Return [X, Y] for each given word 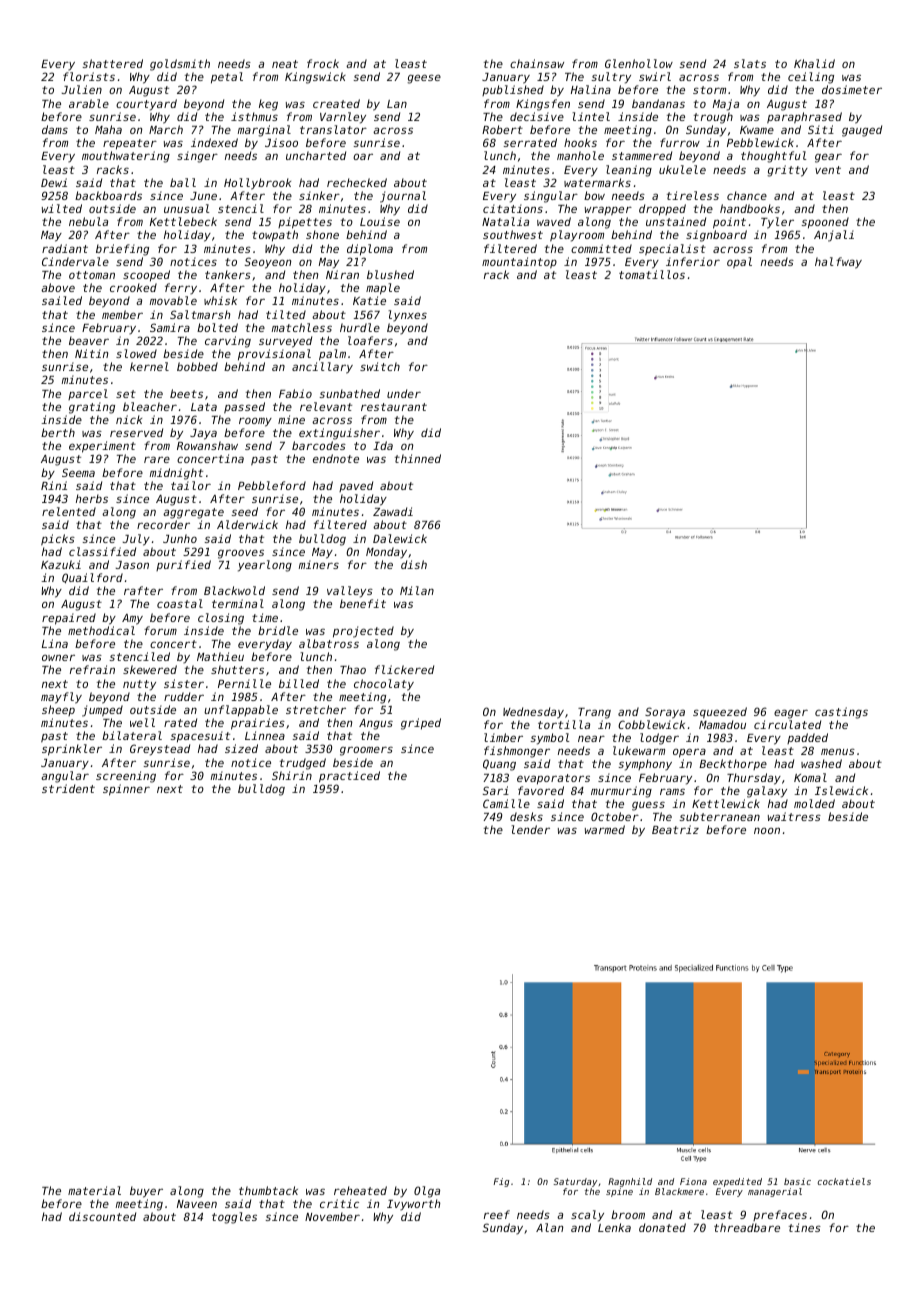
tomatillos [652, 274]
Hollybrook [257, 184]
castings [841, 713]
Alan [549, 1227]
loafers [370, 340]
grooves [241, 554]
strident [68, 788]
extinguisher [339, 434]
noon [767, 830]
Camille [506, 803]
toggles [234, 1218]
